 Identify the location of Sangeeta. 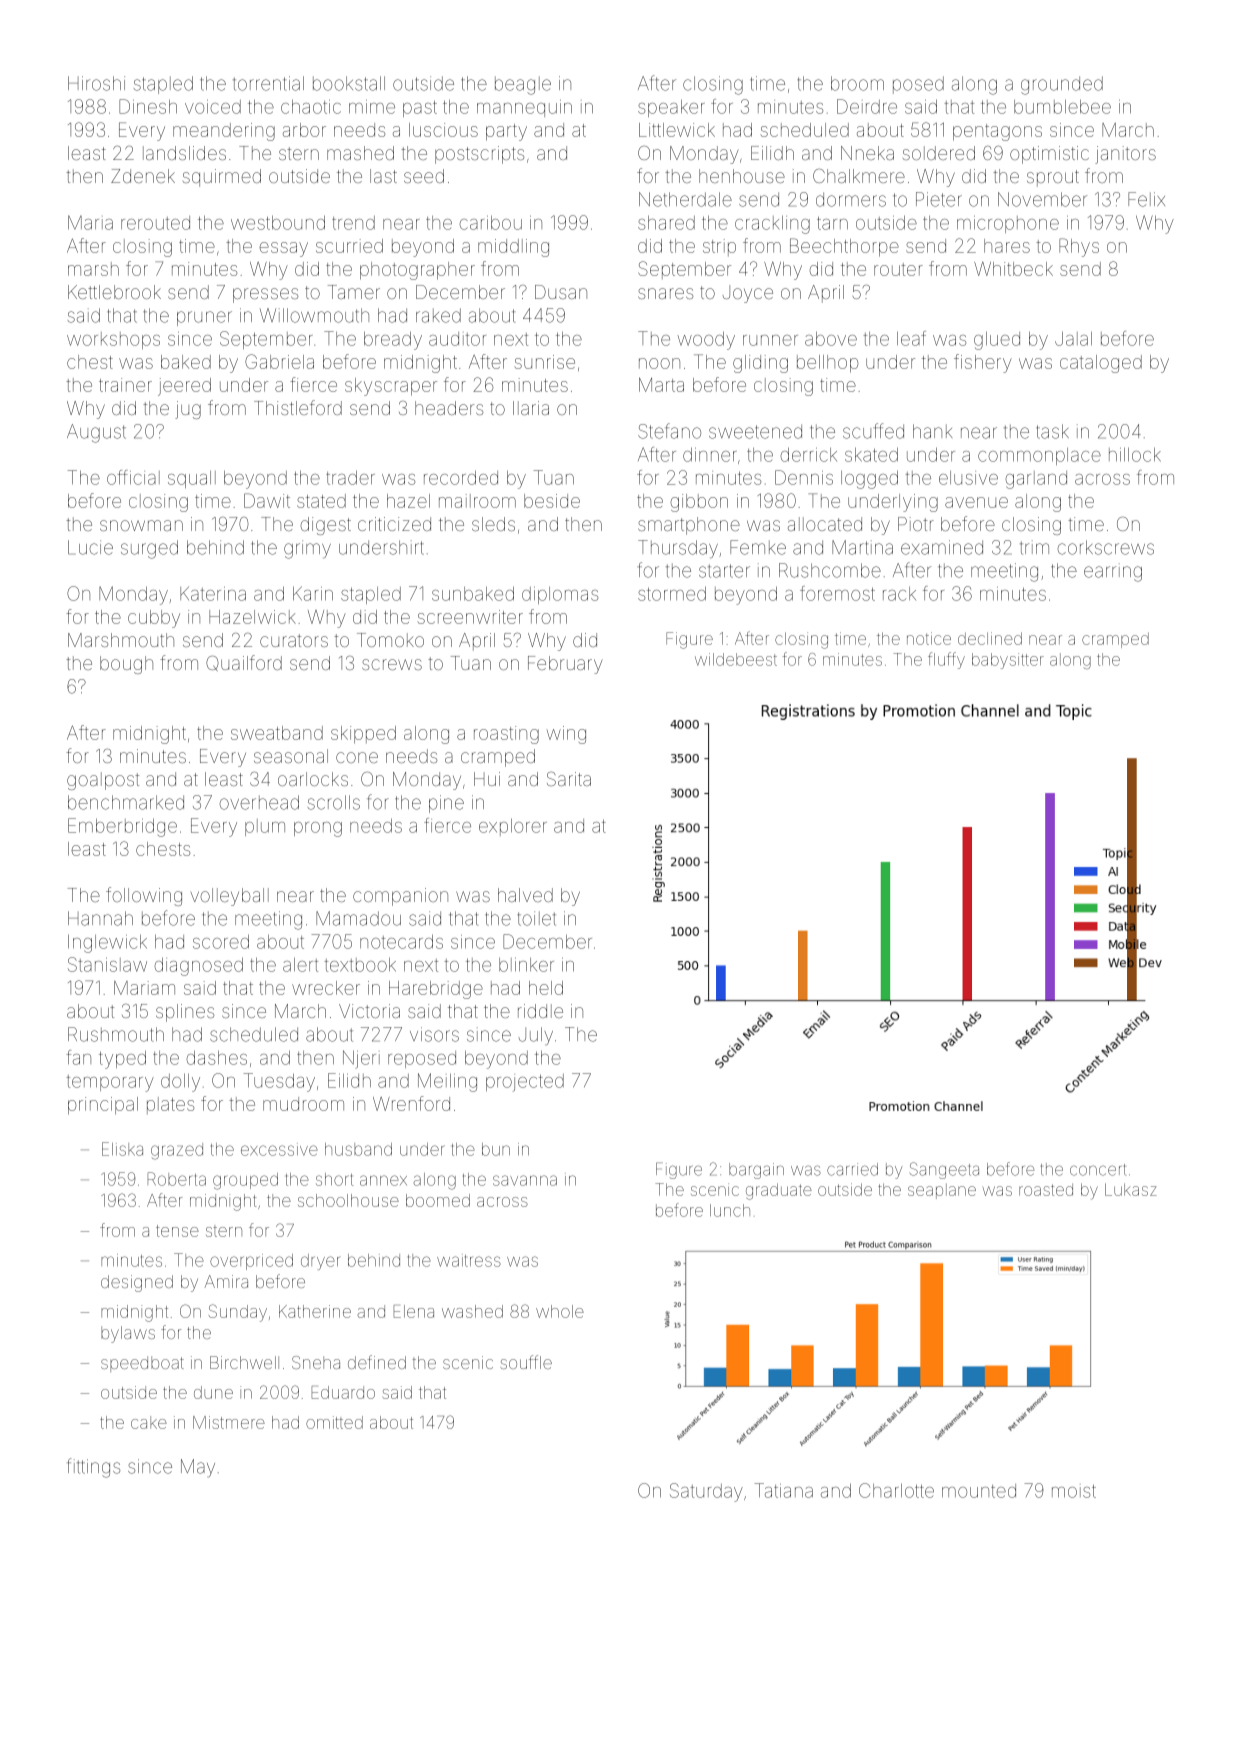
(944, 1170).
